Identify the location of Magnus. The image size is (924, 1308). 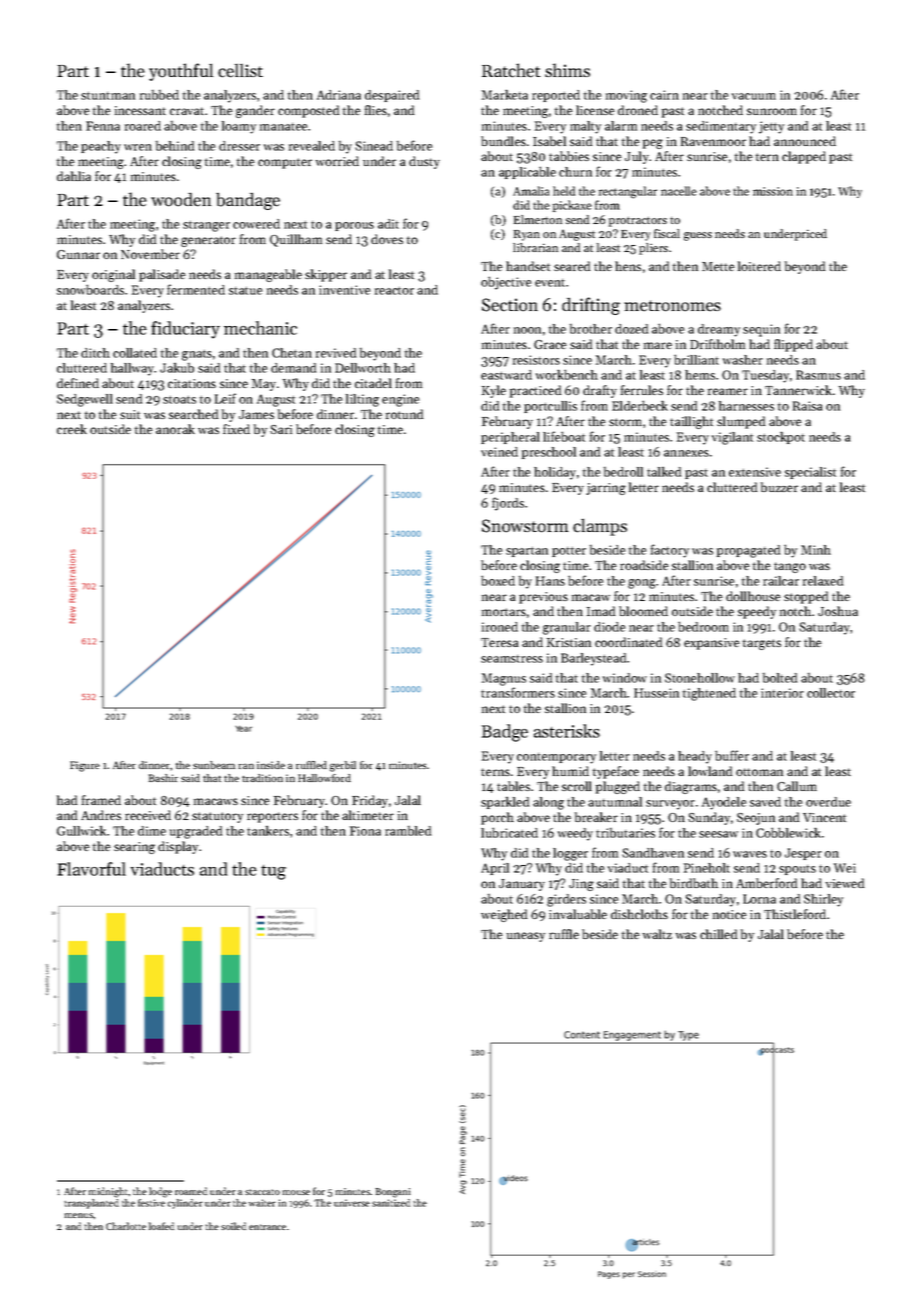
(504, 679).
